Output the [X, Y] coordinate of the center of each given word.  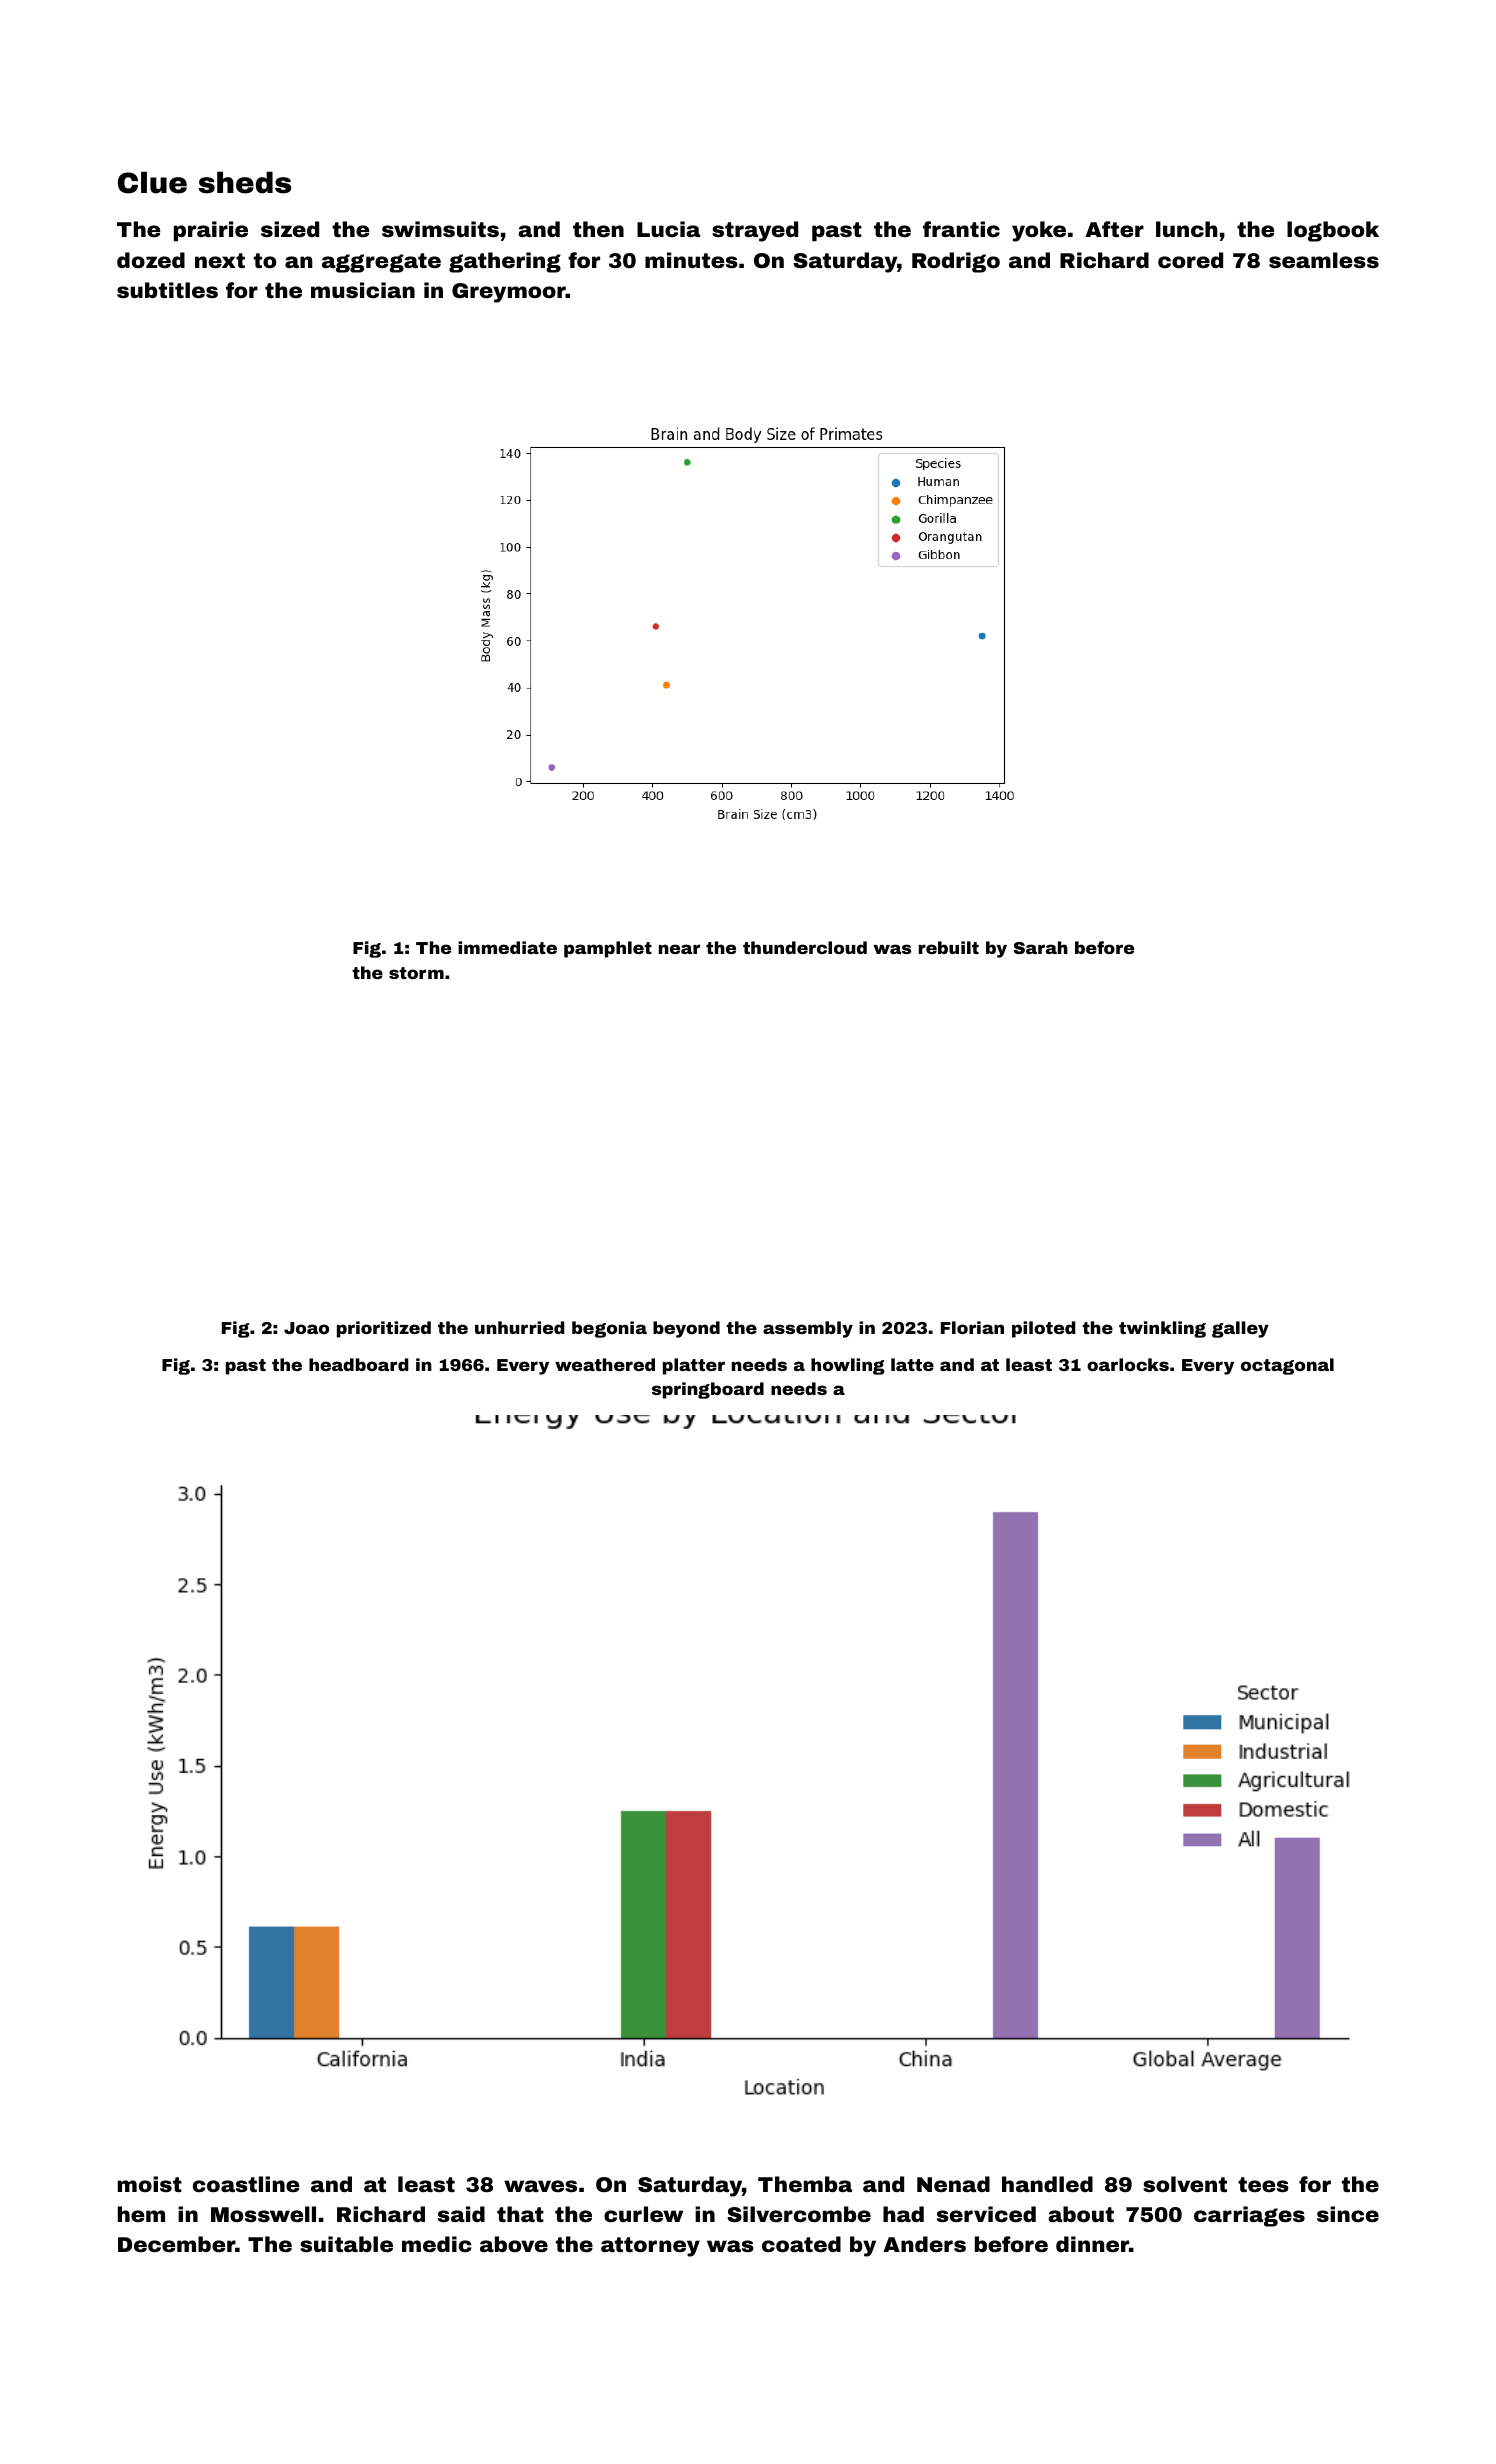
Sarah [1041, 947]
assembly [808, 1329]
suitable [346, 2244]
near [679, 949]
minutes [691, 260]
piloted [1044, 1329]
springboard [708, 1390]
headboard [359, 1364]
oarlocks [1128, 1364]
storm [416, 973]
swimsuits [440, 229]
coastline [246, 2184]
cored [1190, 260]
